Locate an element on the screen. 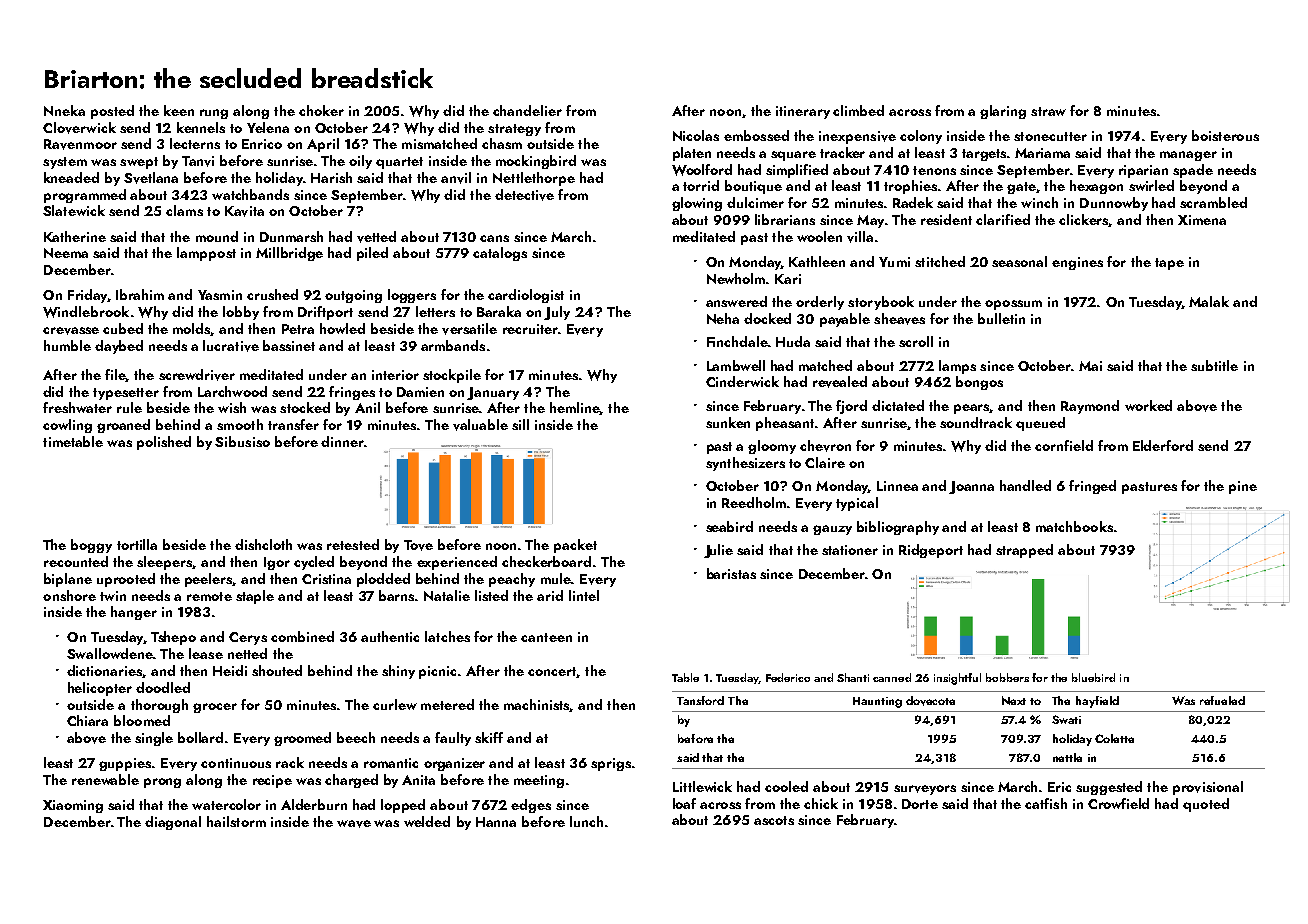  ascots is located at coordinates (774, 820).
